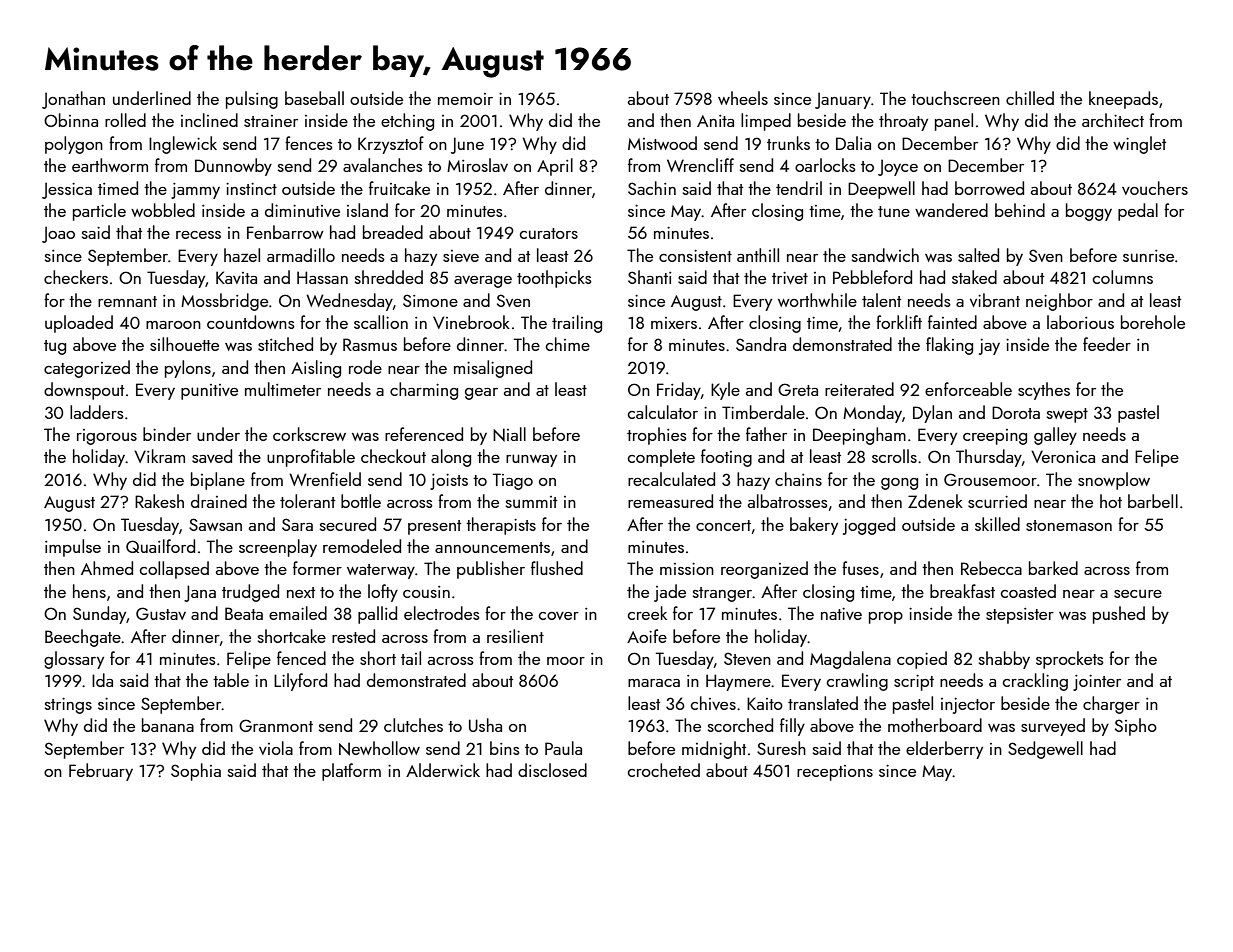 Image resolution: width=1233 pixels, height=952 pixels. I want to click on referenced, so click(424, 434).
